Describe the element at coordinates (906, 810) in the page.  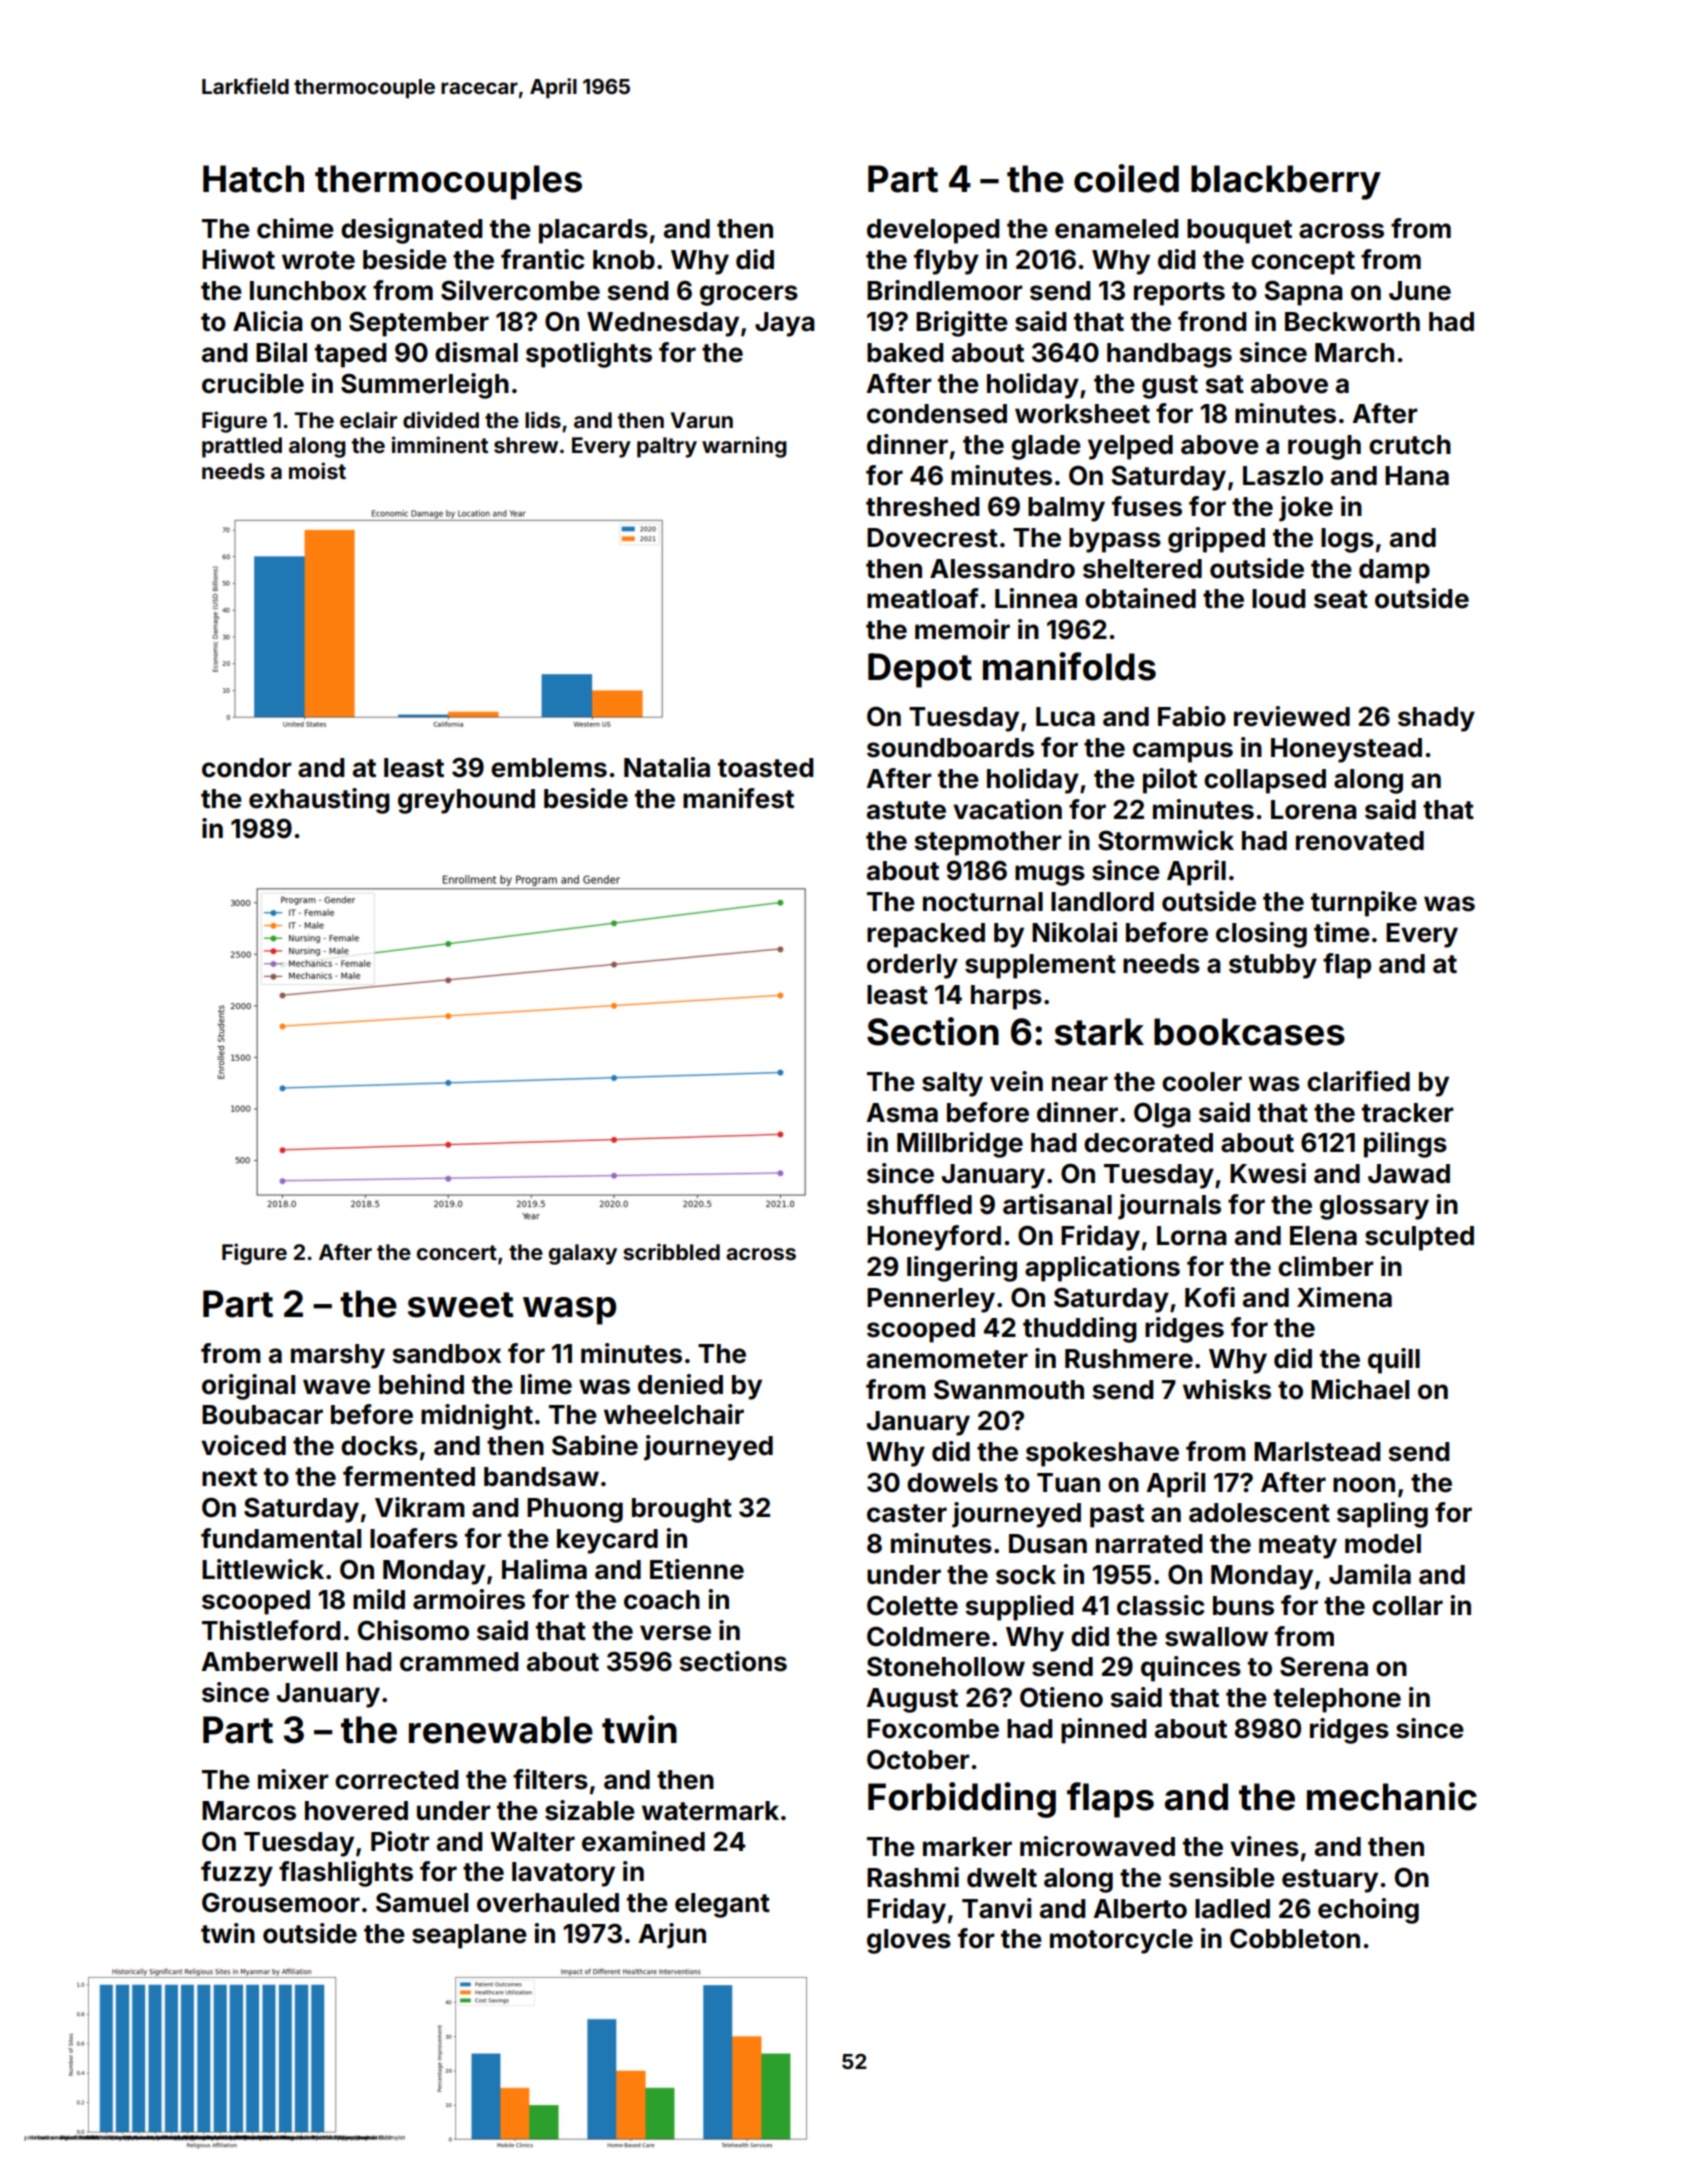
I see `astute` at that location.
